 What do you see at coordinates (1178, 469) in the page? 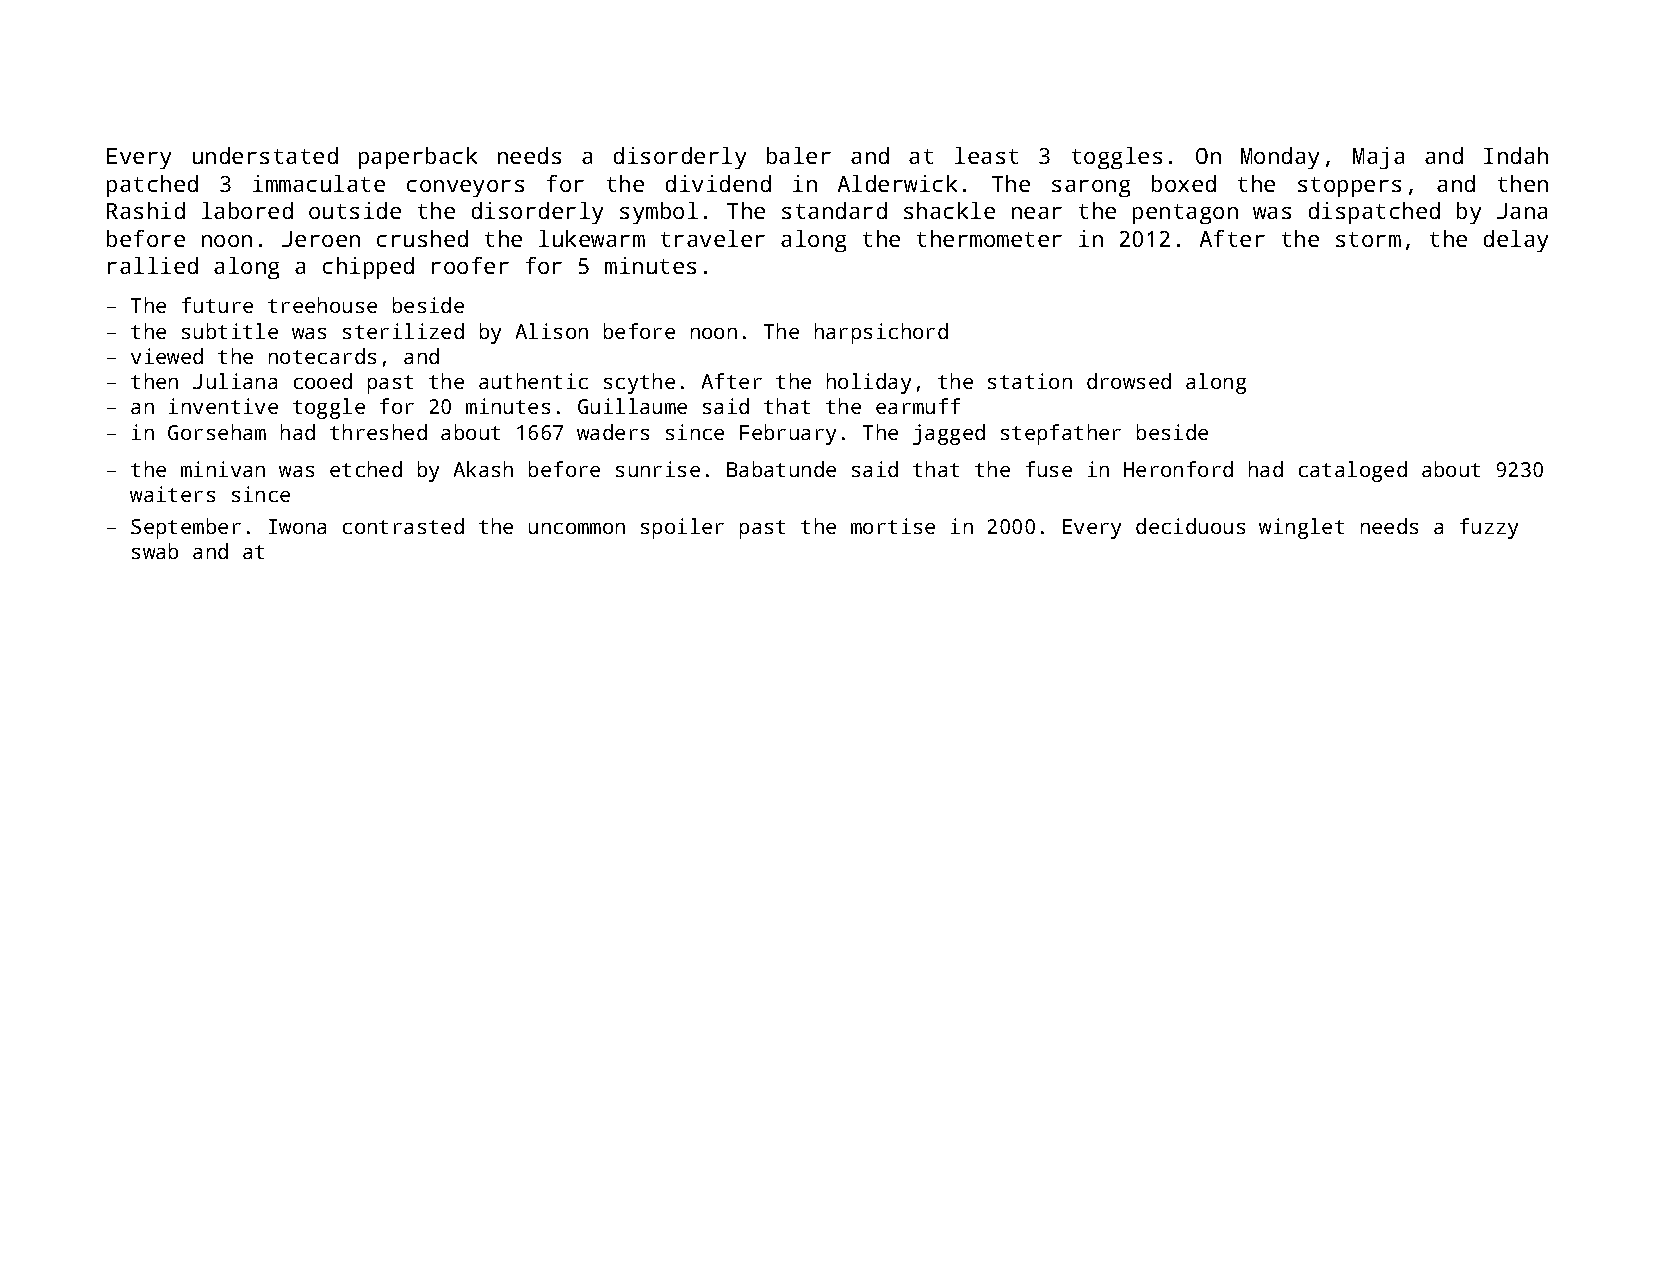
I see `Heronford` at bounding box center [1178, 469].
